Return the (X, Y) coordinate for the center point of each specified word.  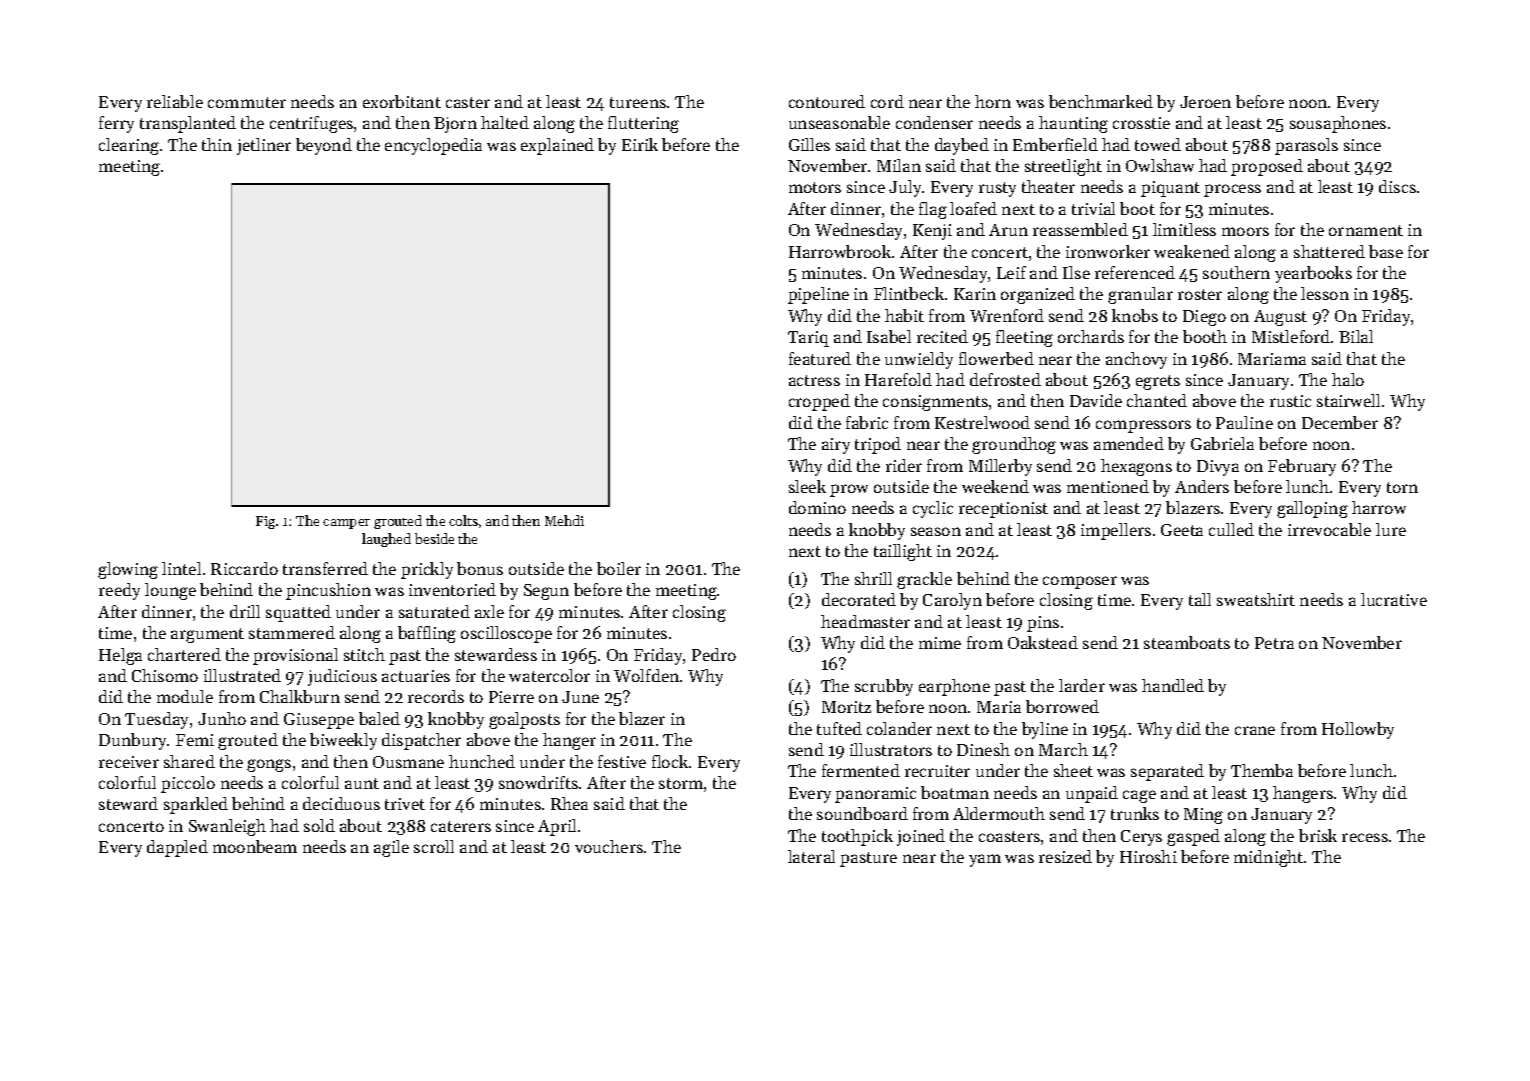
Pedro (714, 654)
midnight (1268, 858)
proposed (1267, 167)
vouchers (609, 846)
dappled (177, 848)
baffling (427, 634)
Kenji (932, 232)
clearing (129, 146)
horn (993, 101)
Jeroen (1205, 102)
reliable (175, 101)
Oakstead (1043, 642)
